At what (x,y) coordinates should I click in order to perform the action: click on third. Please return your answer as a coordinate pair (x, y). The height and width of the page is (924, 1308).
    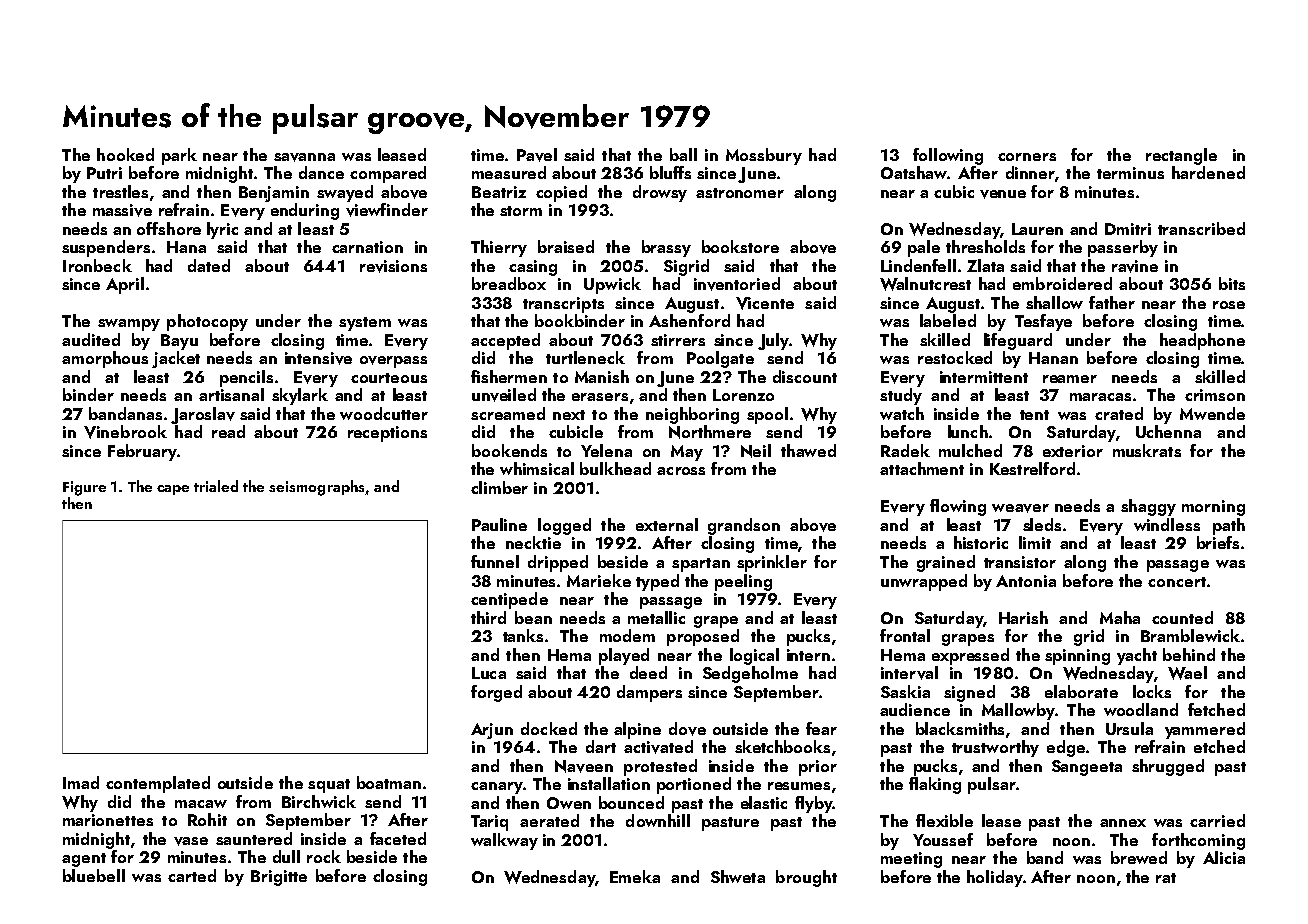
    Looking at the image, I should click on (488, 617).
